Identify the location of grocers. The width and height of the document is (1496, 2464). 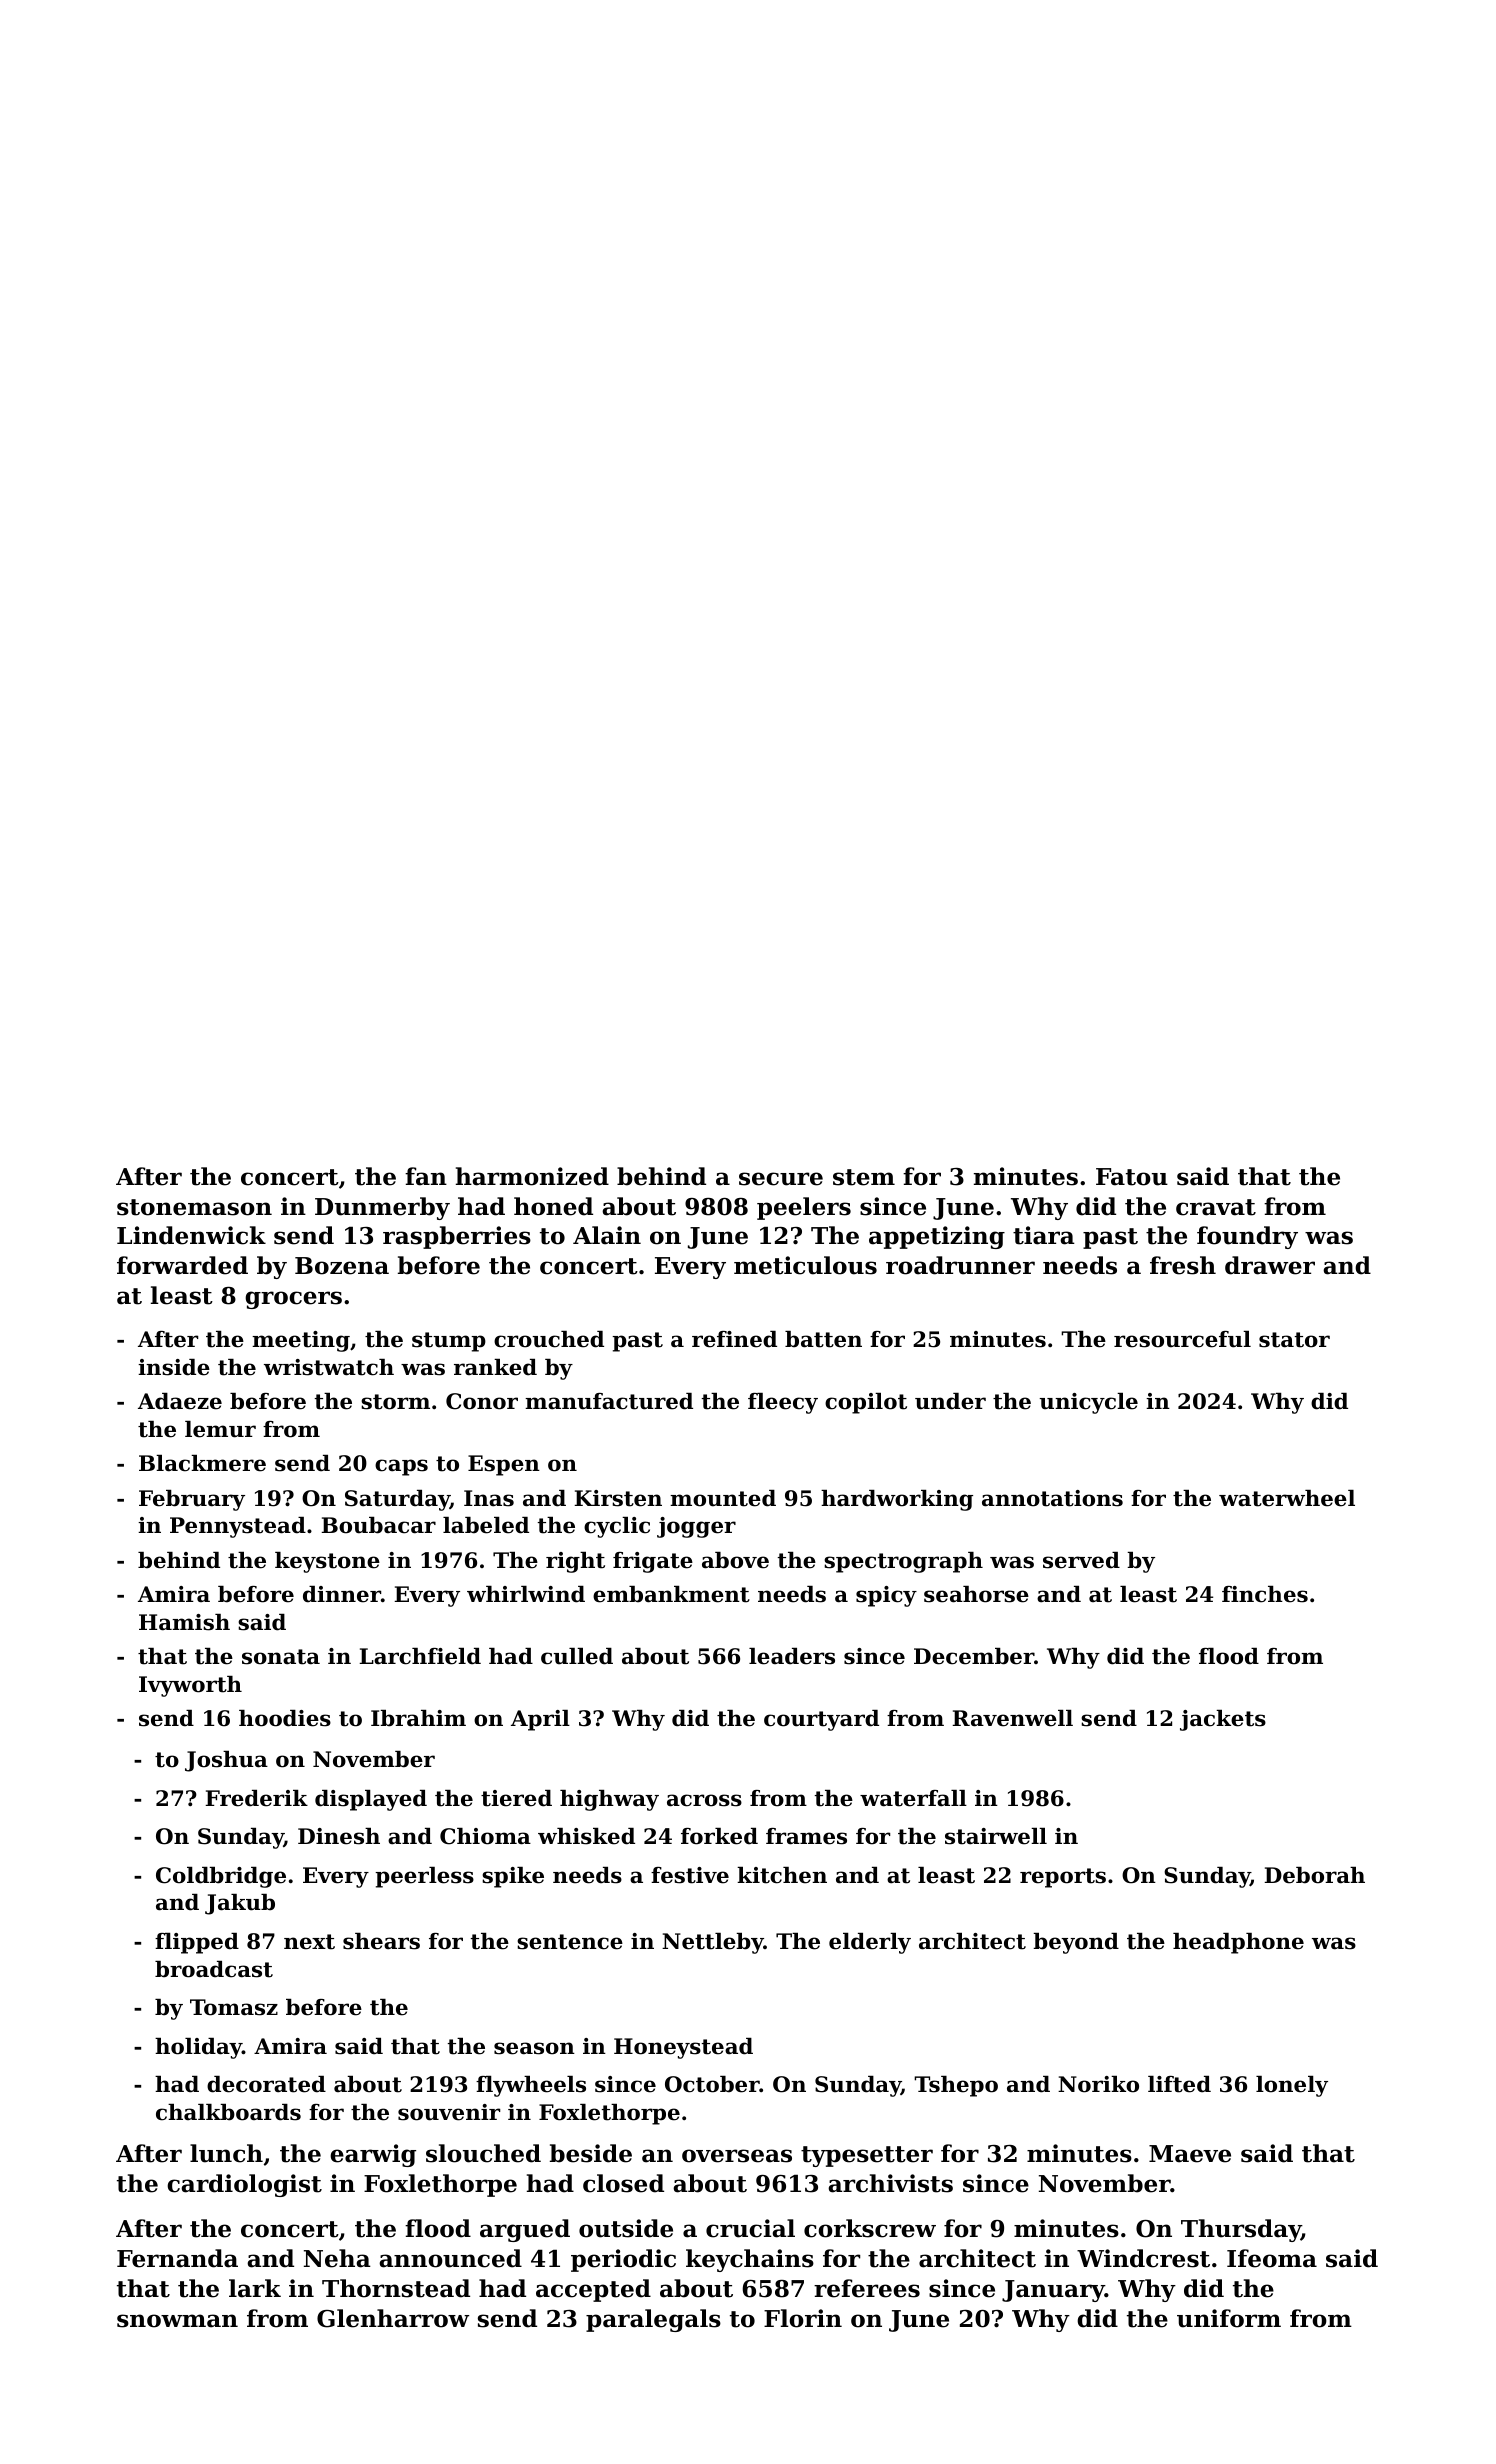
(293, 1300).
